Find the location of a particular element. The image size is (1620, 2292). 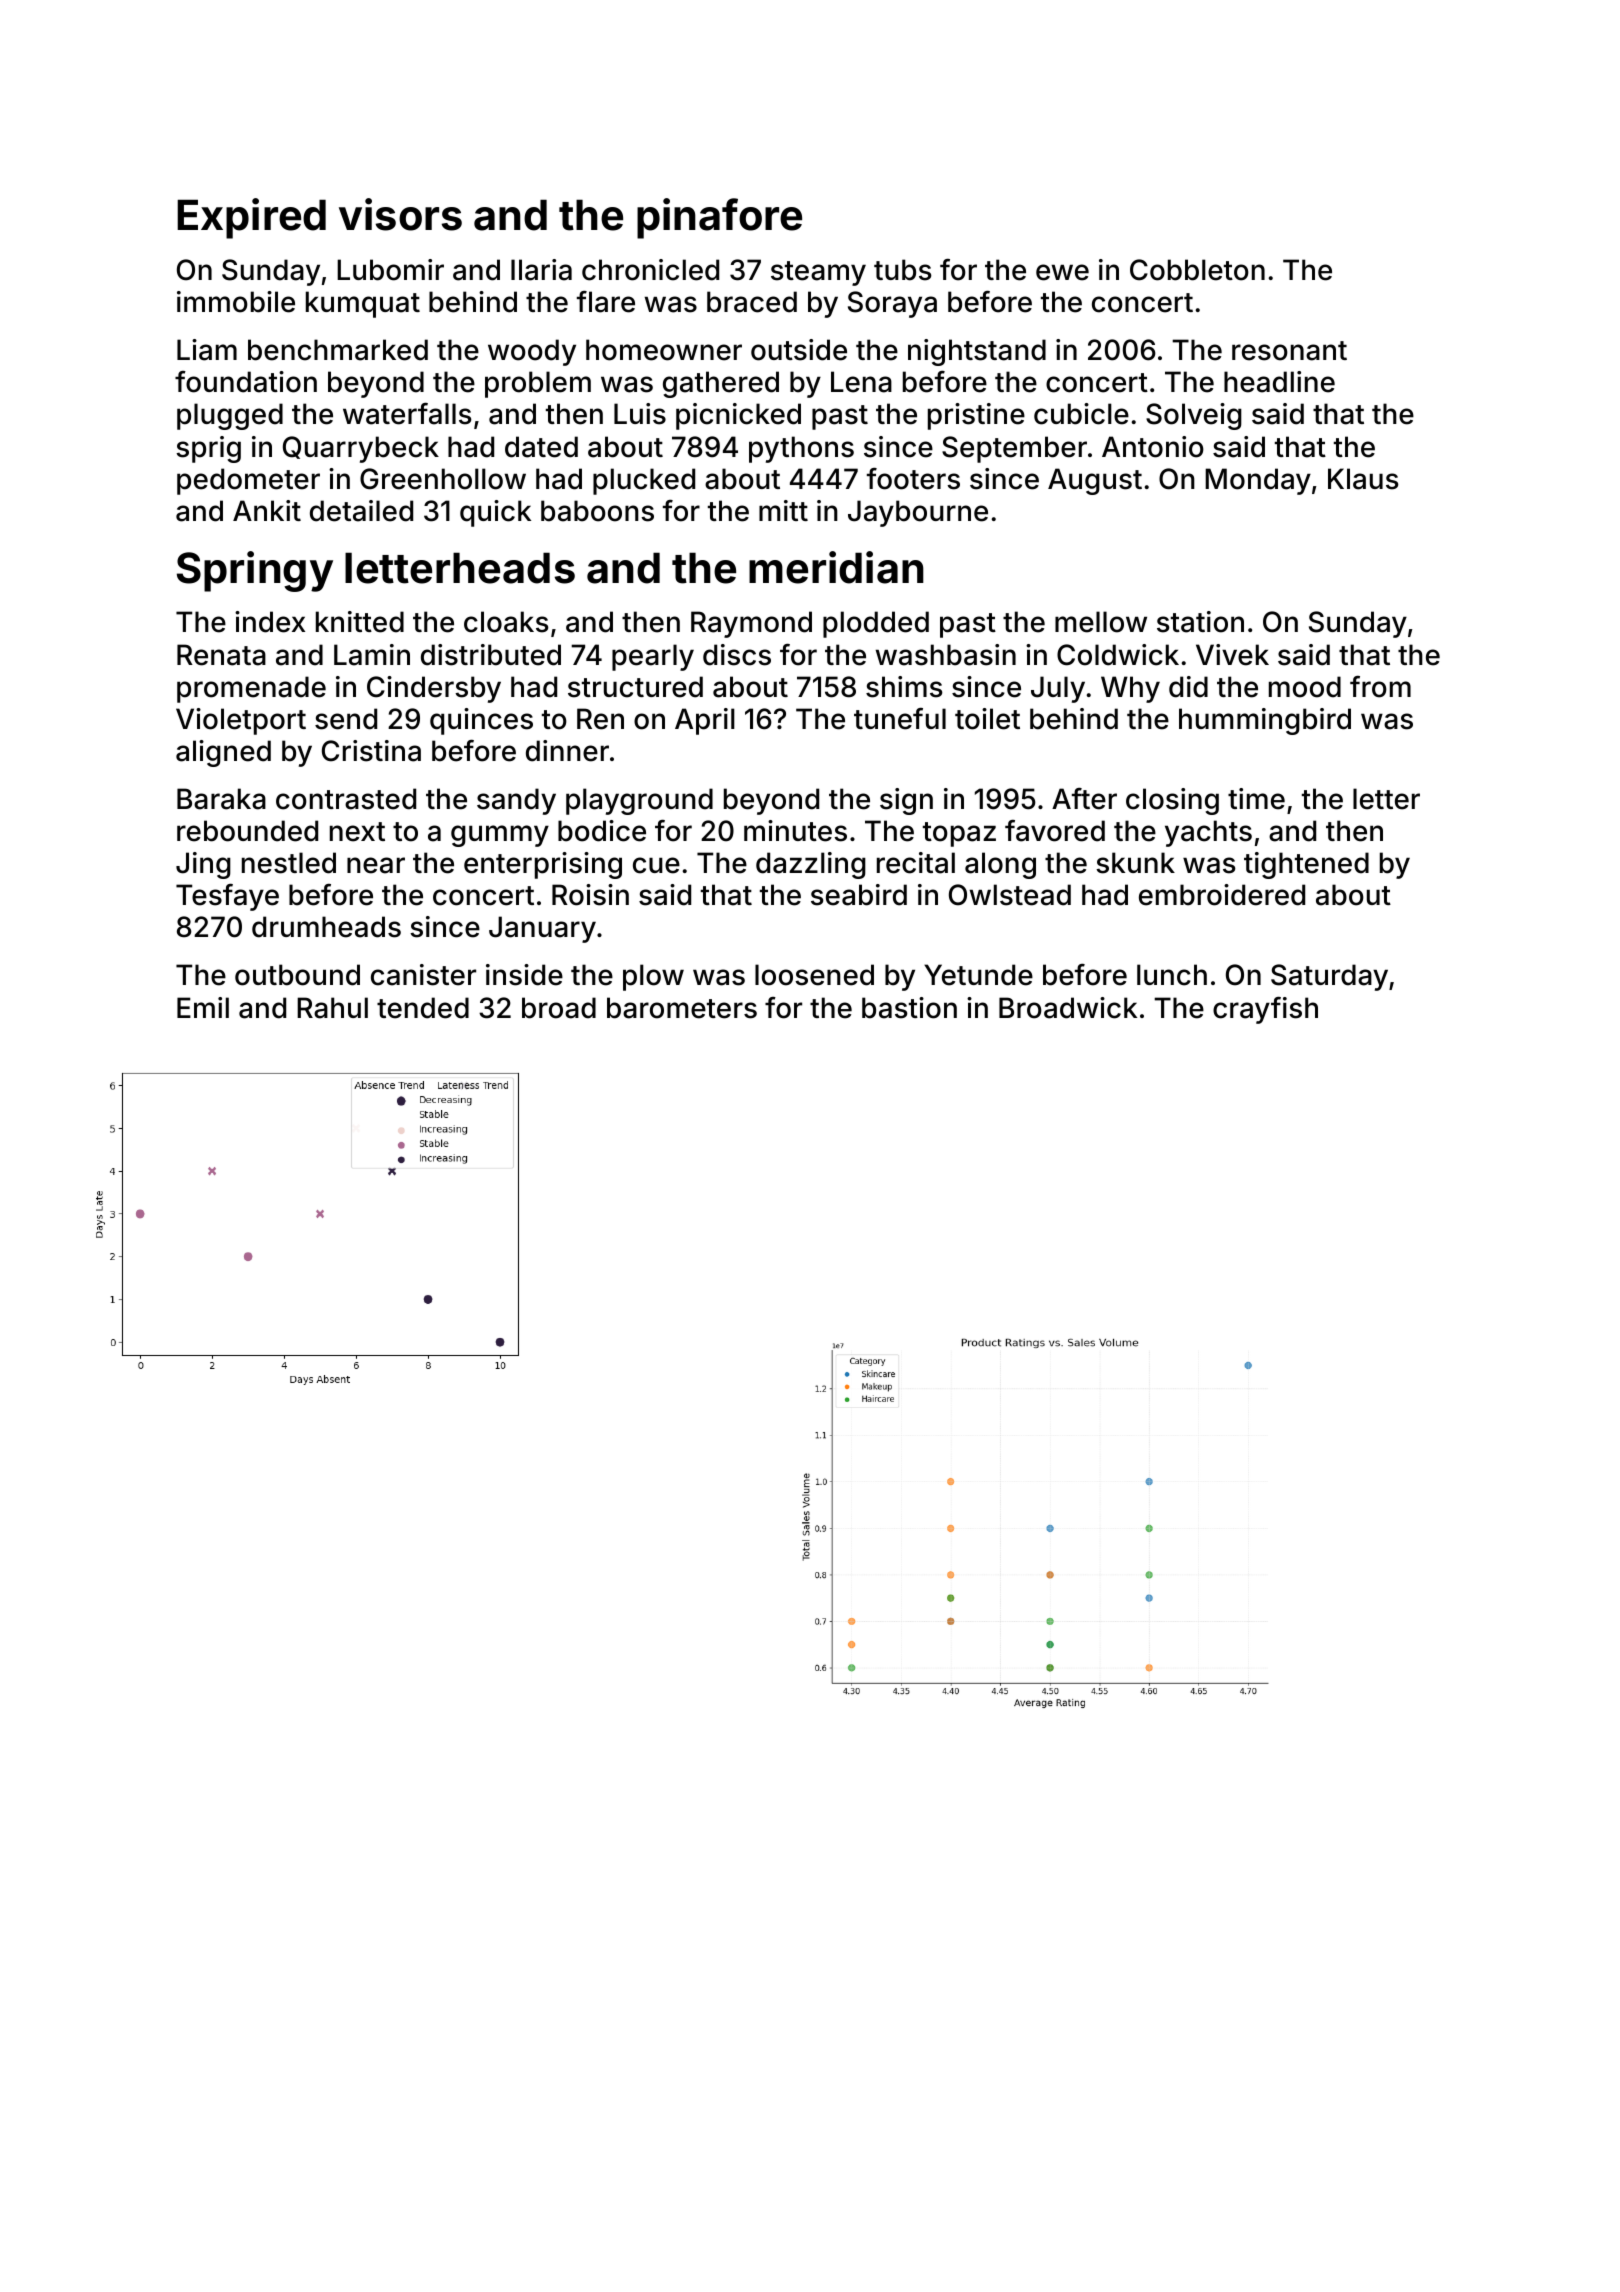

Klaus is located at coordinates (1363, 479).
